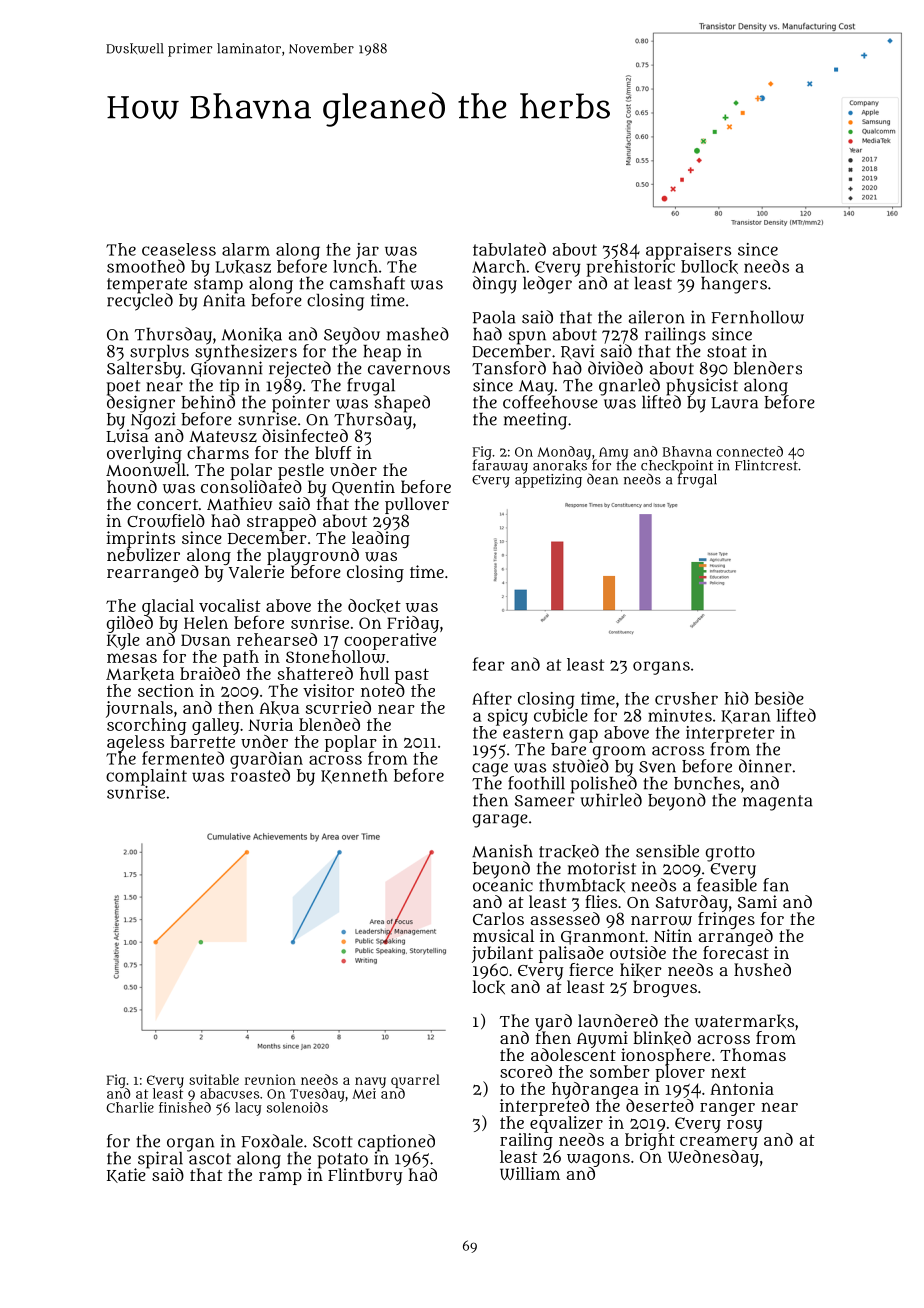  I want to click on musical, so click(503, 935).
